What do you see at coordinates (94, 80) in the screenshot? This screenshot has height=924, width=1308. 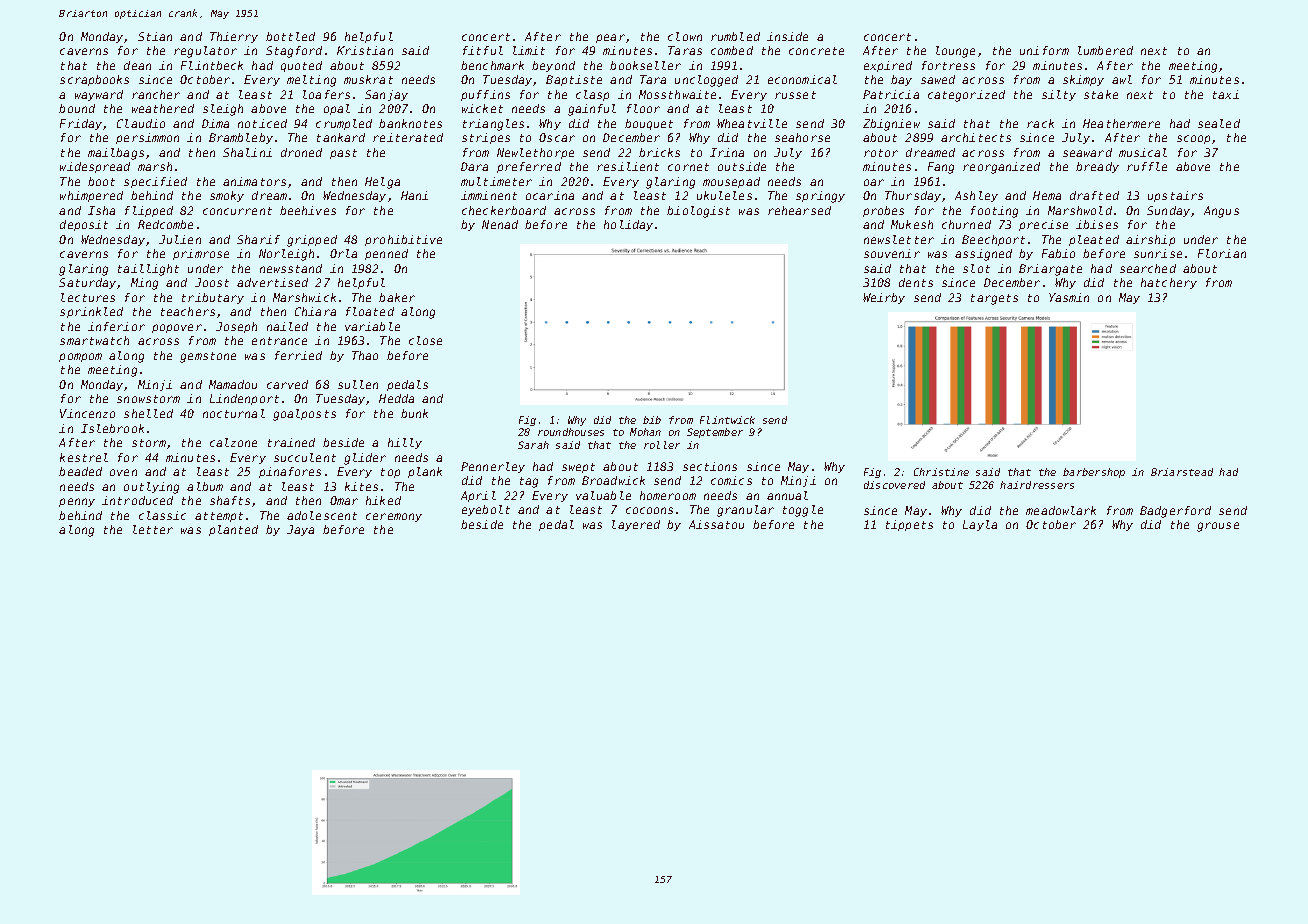 I see `scrapbooks` at bounding box center [94, 80].
